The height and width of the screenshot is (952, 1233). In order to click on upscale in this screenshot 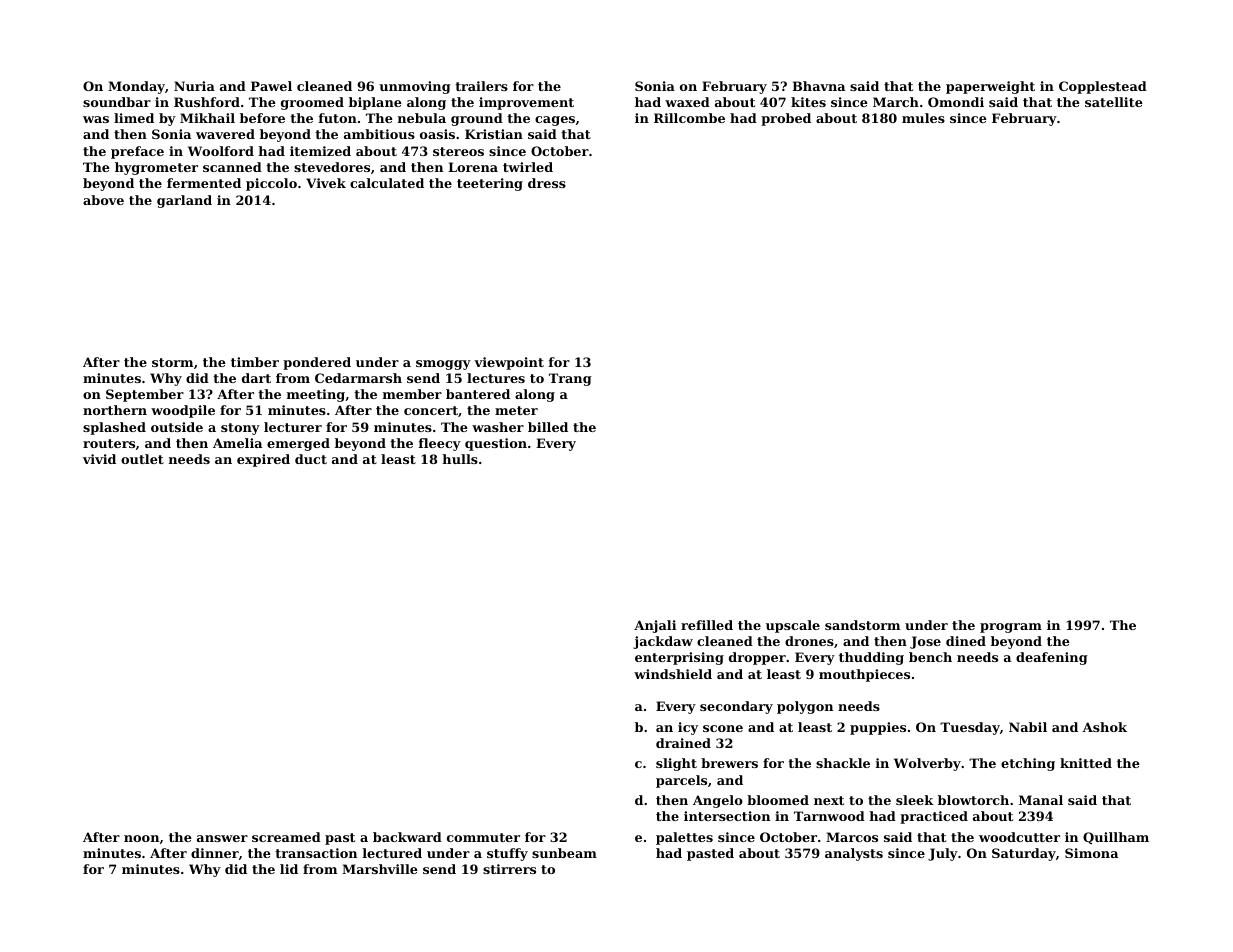, I will do `click(793, 626)`.
